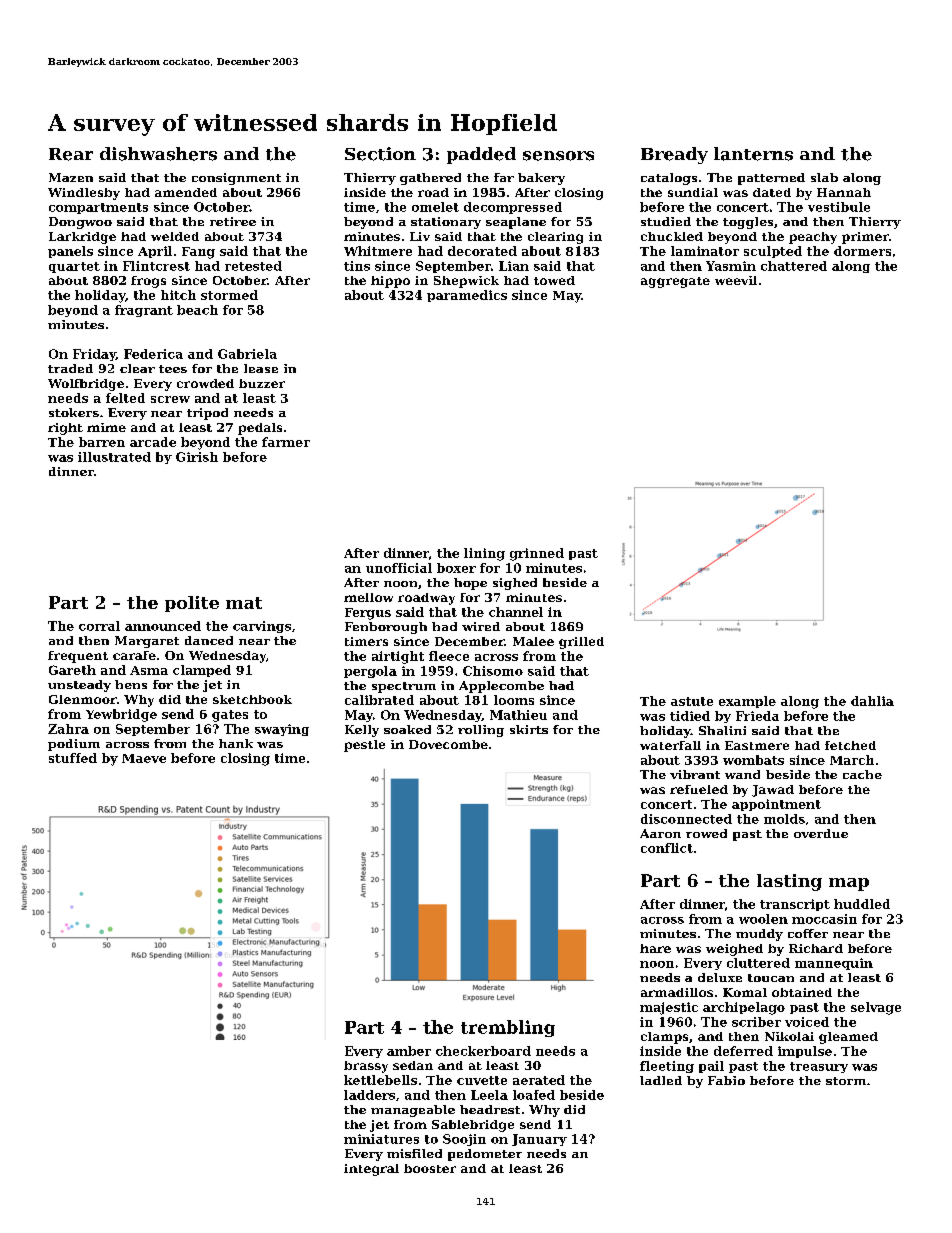 This screenshot has width=952, height=1233. I want to click on towed, so click(554, 280).
